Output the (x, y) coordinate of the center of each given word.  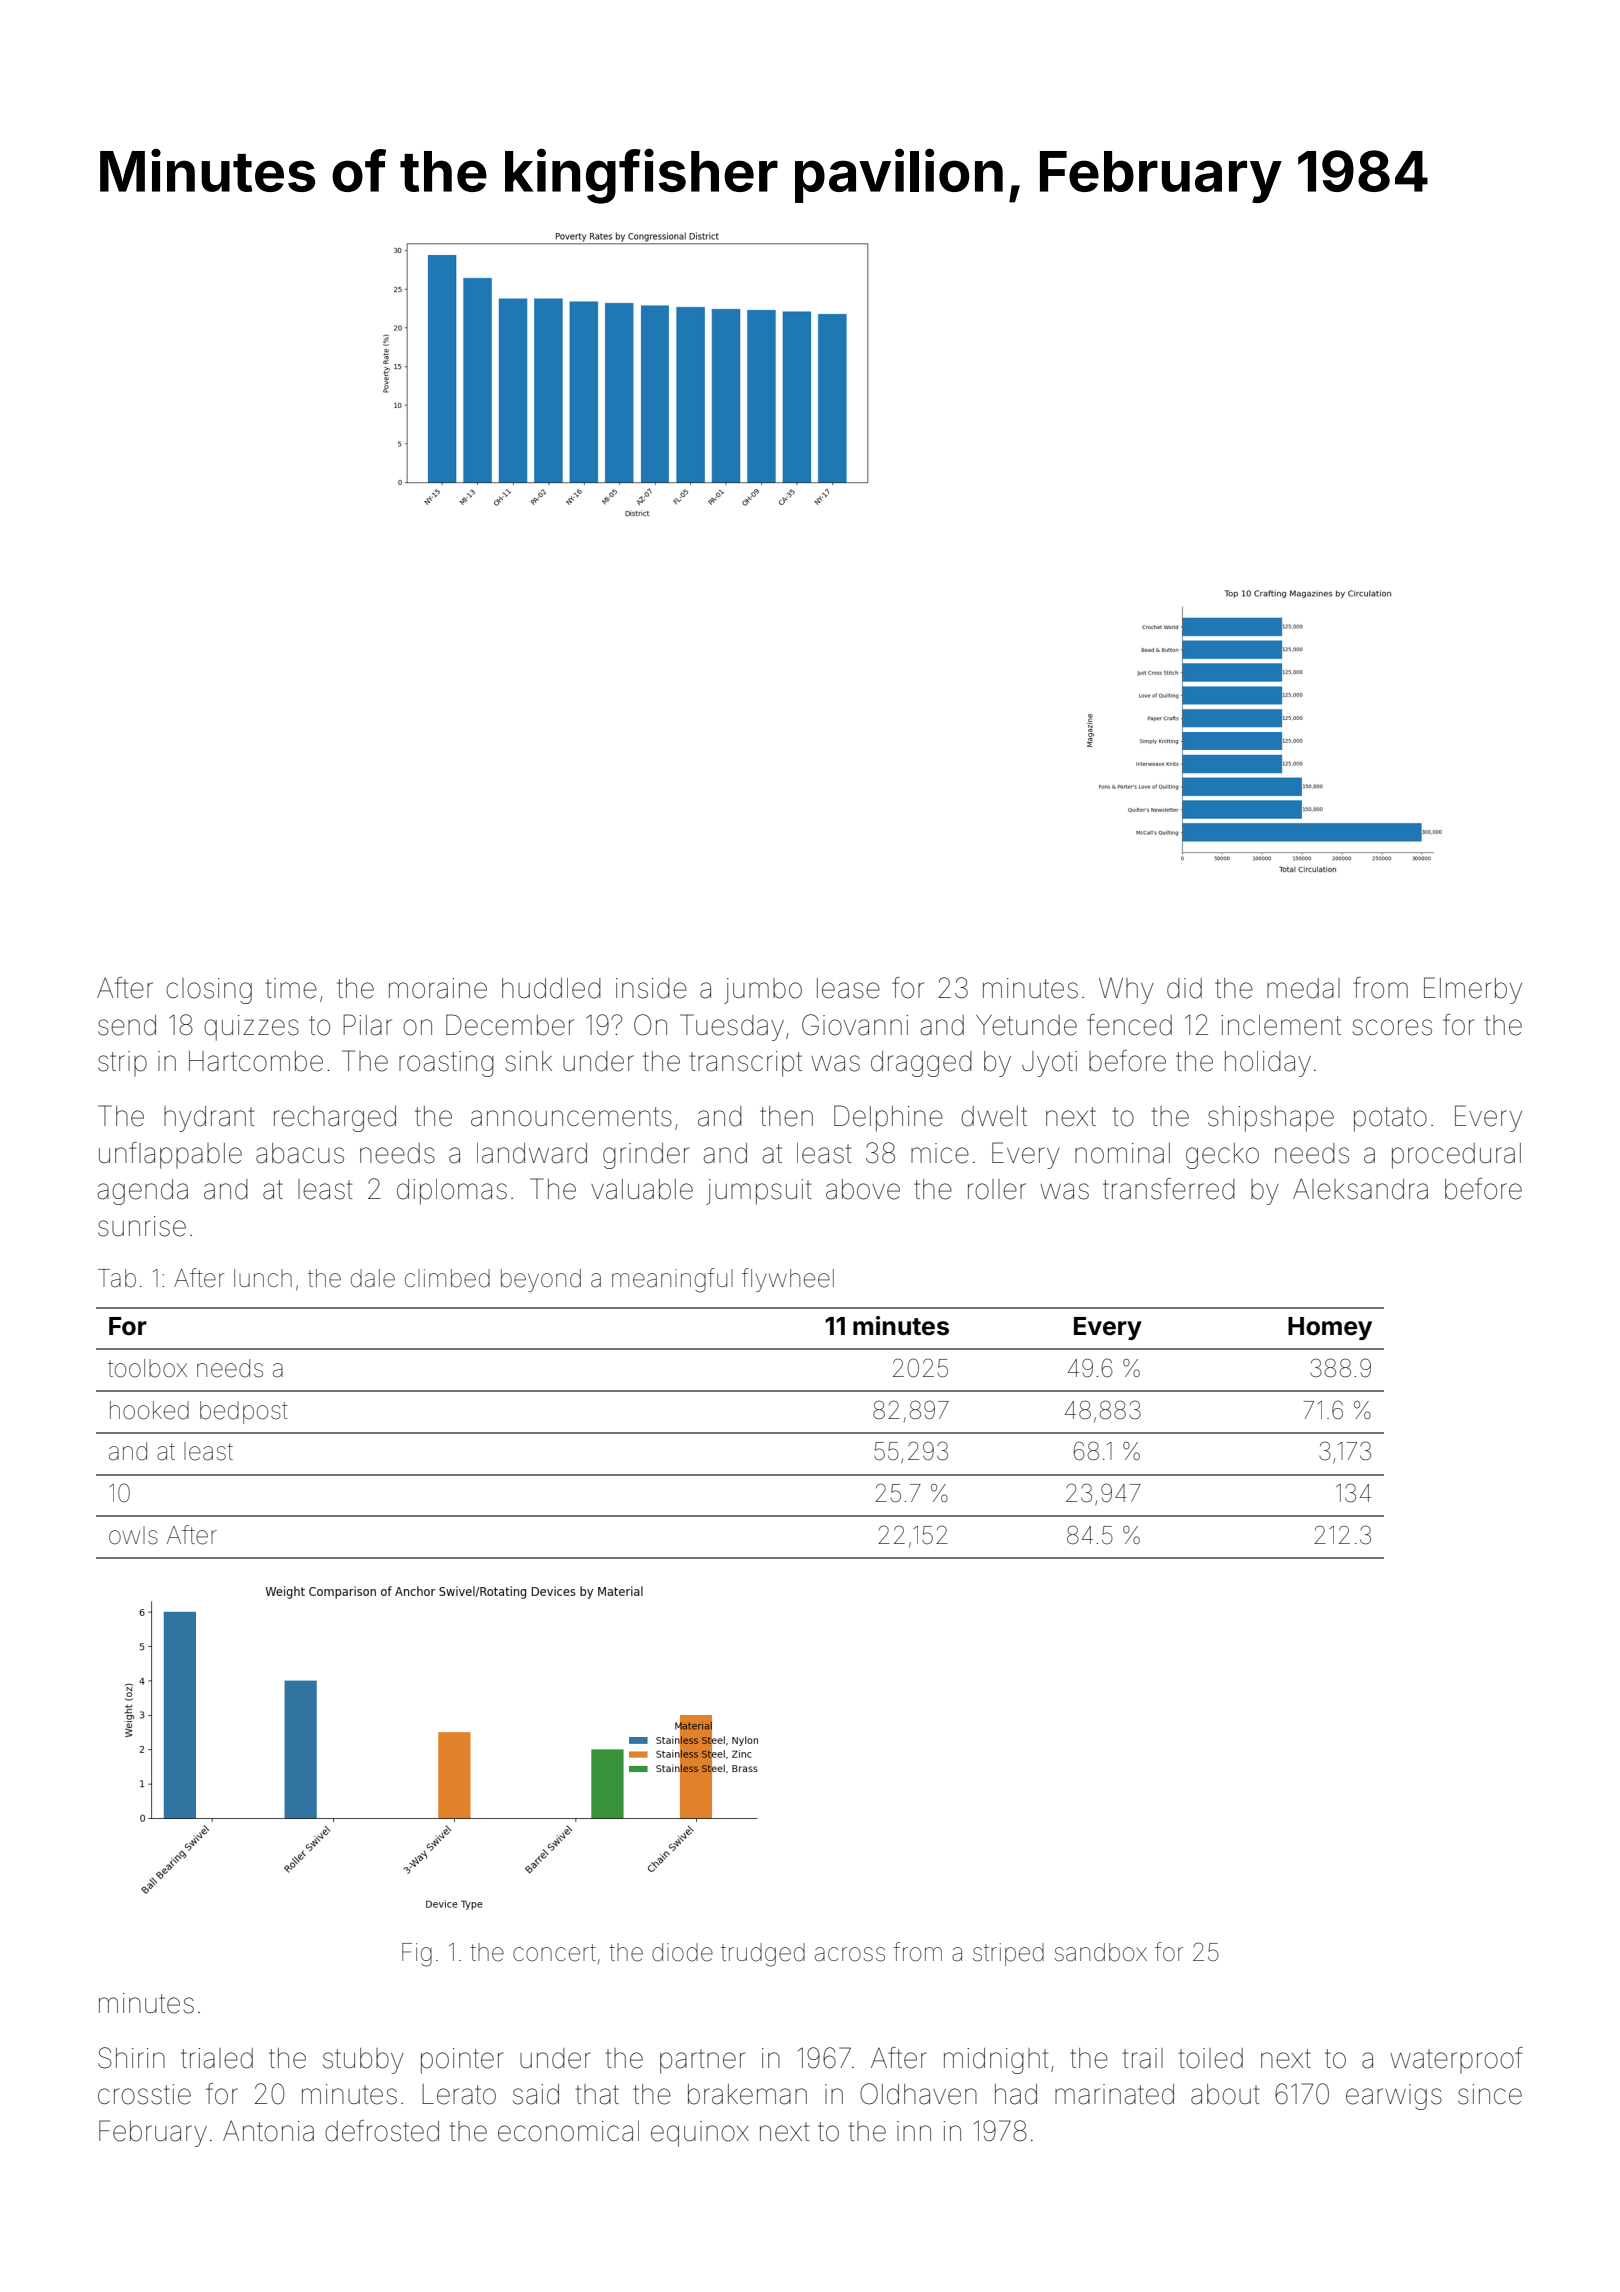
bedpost (244, 1412)
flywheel (788, 1280)
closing (209, 991)
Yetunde (1026, 1025)
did (1184, 988)
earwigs (1394, 2097)
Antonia (268, 2131)
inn (914, 2131)
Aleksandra (1360, 1189)
